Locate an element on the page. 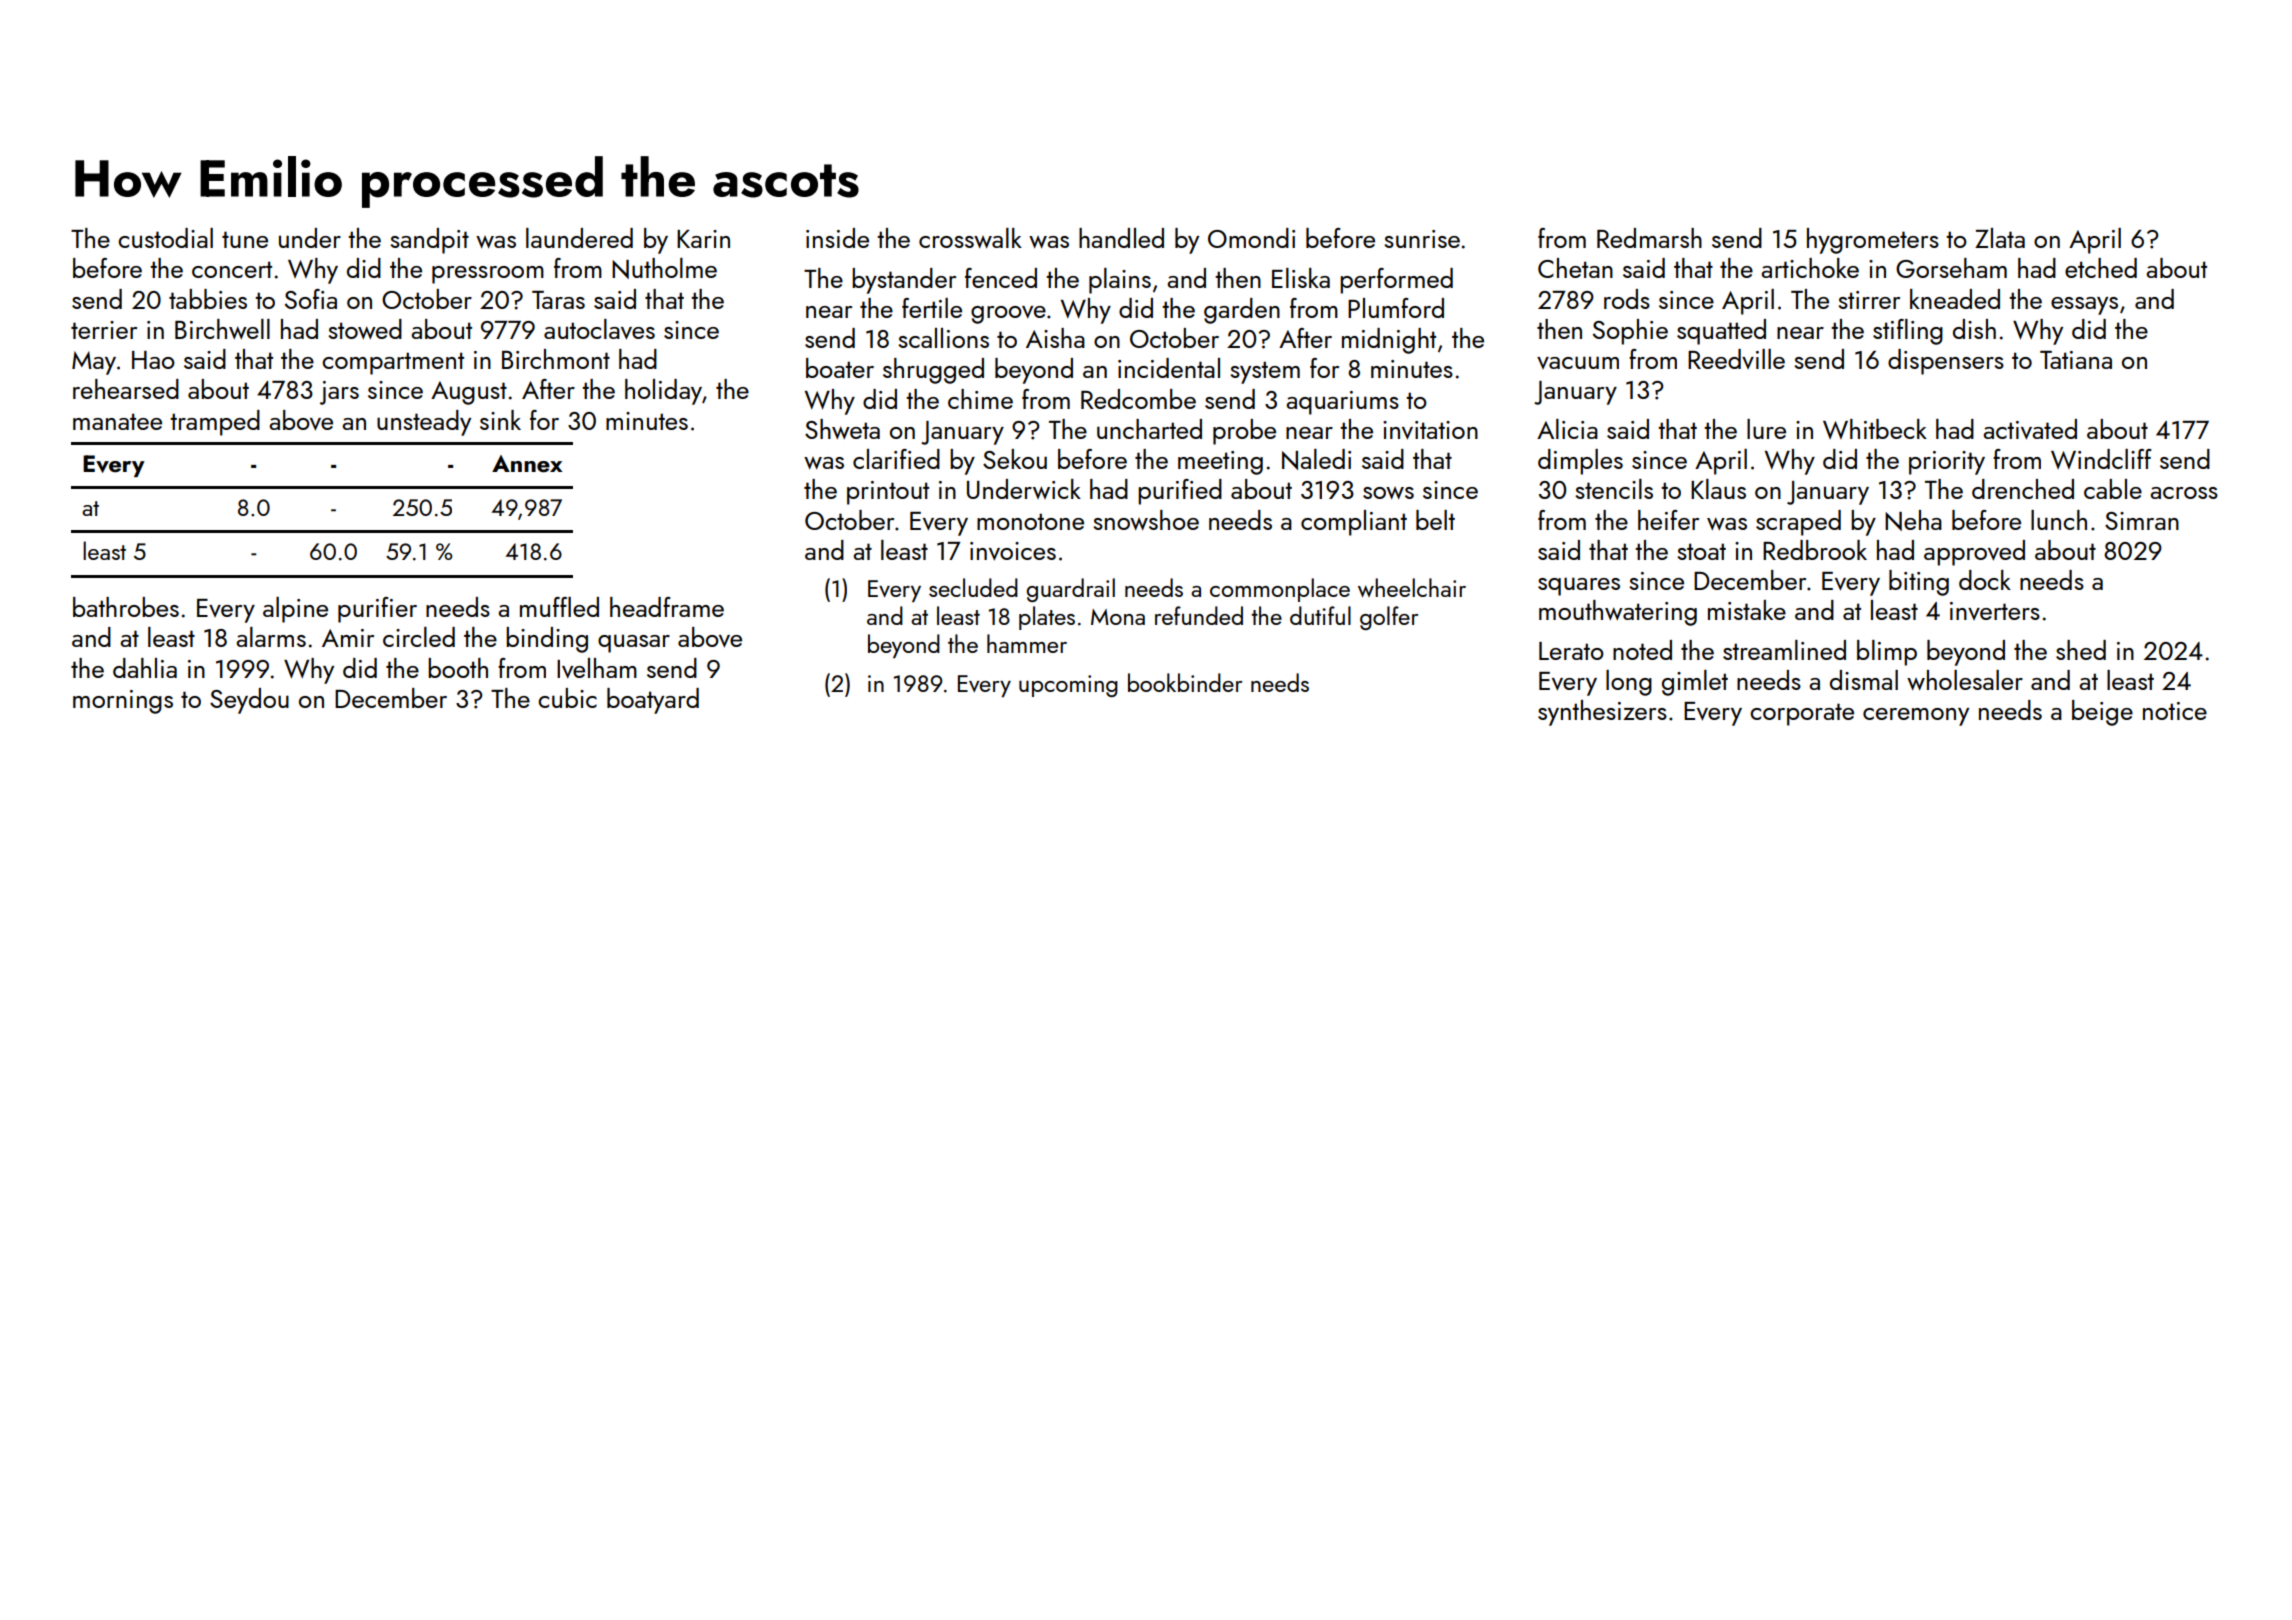  cubic is located at coordinates (567, 698).
